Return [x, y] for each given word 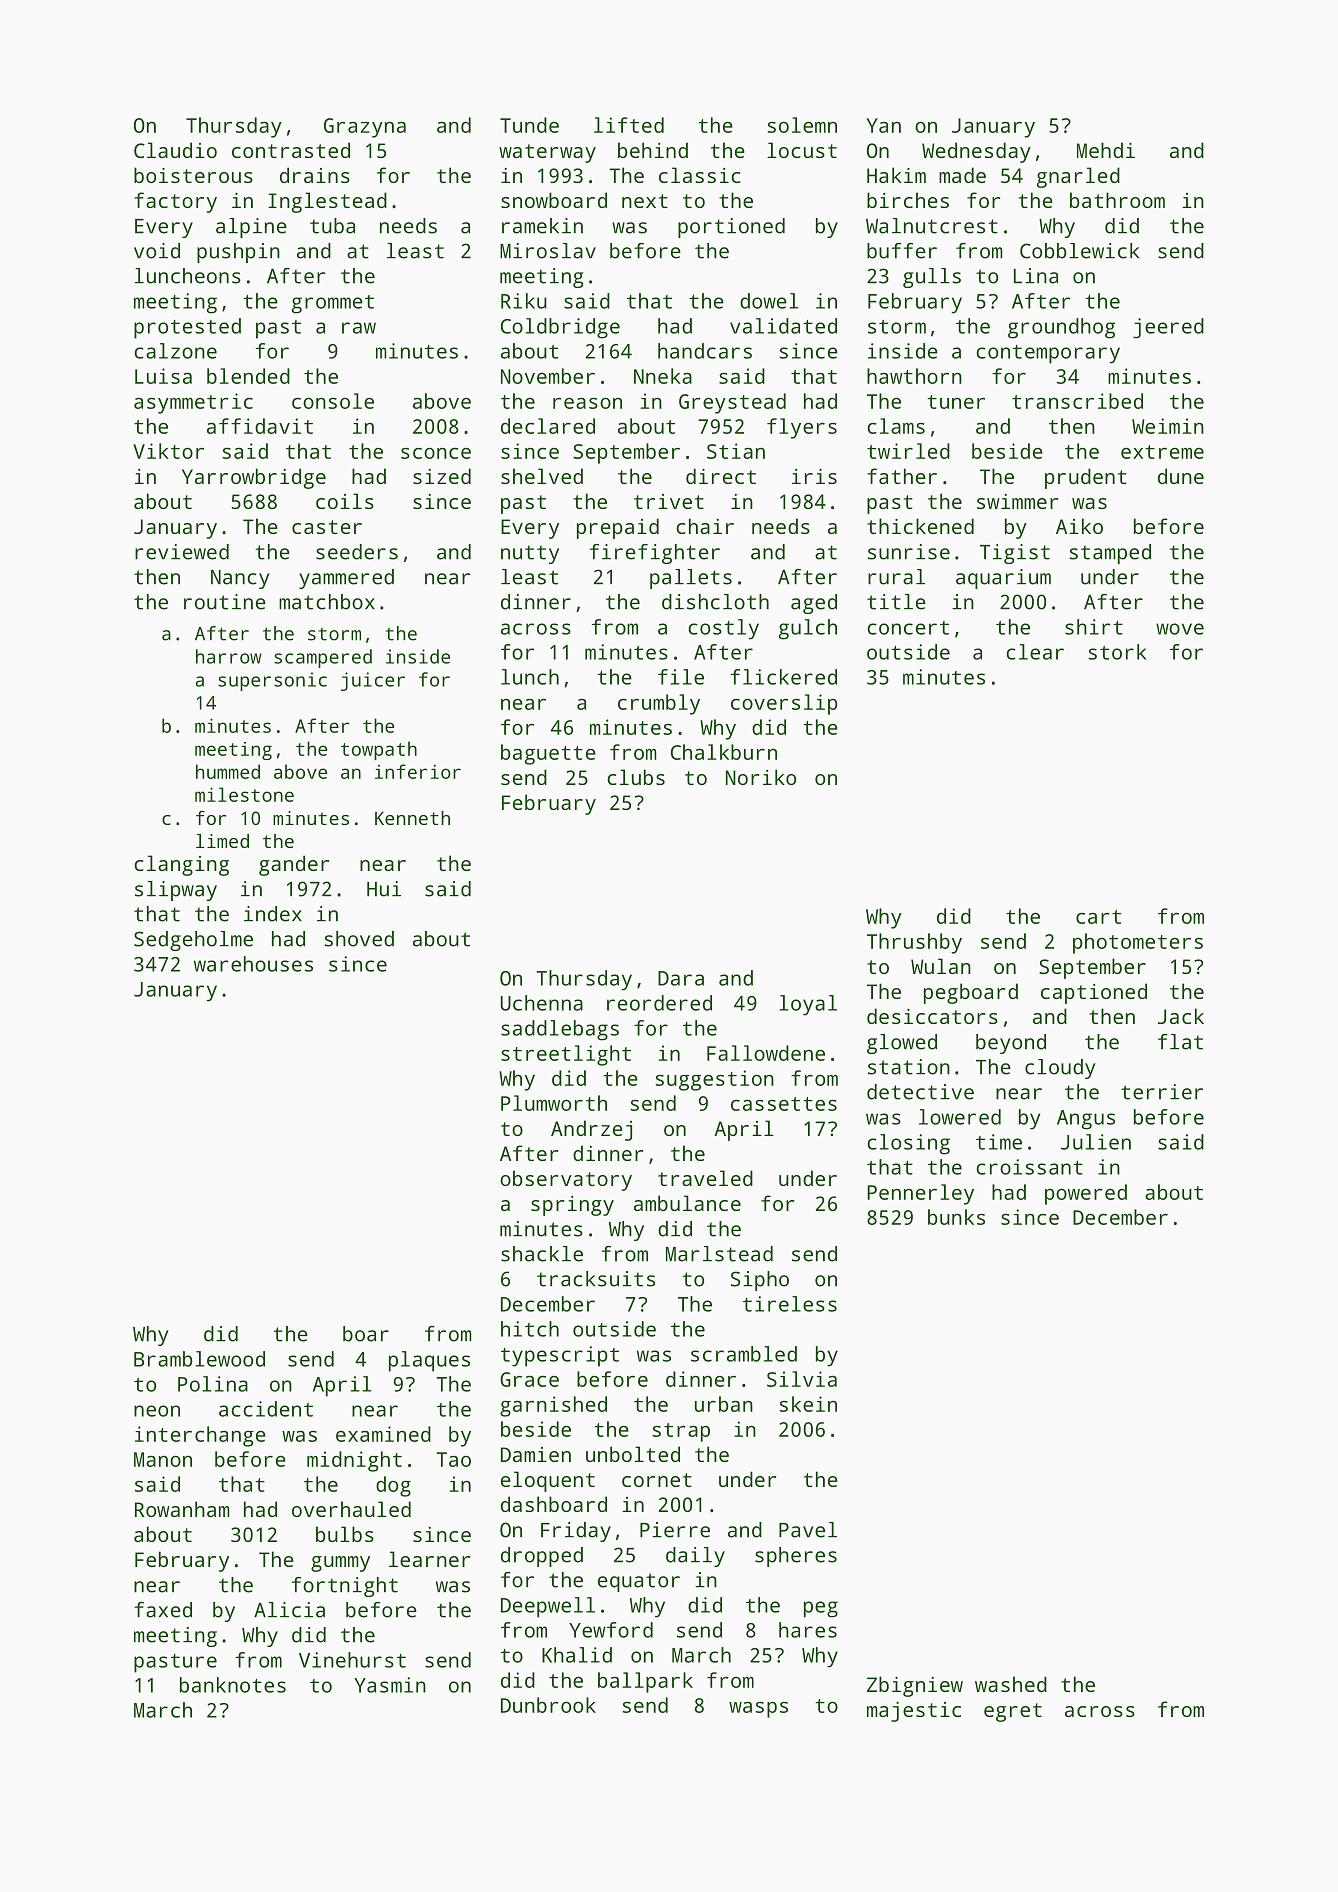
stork [1117, 652]
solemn [802, 125]
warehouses [253, 964]
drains [315, 175]
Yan [883, 125]
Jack [1181, 1016]
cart [1098, 917]
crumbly [659, 704]
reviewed [182, 552]
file [681, 677]
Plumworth [554, 1103]
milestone [244, 794]
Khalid [577, 1655]
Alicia [289, 1610]
